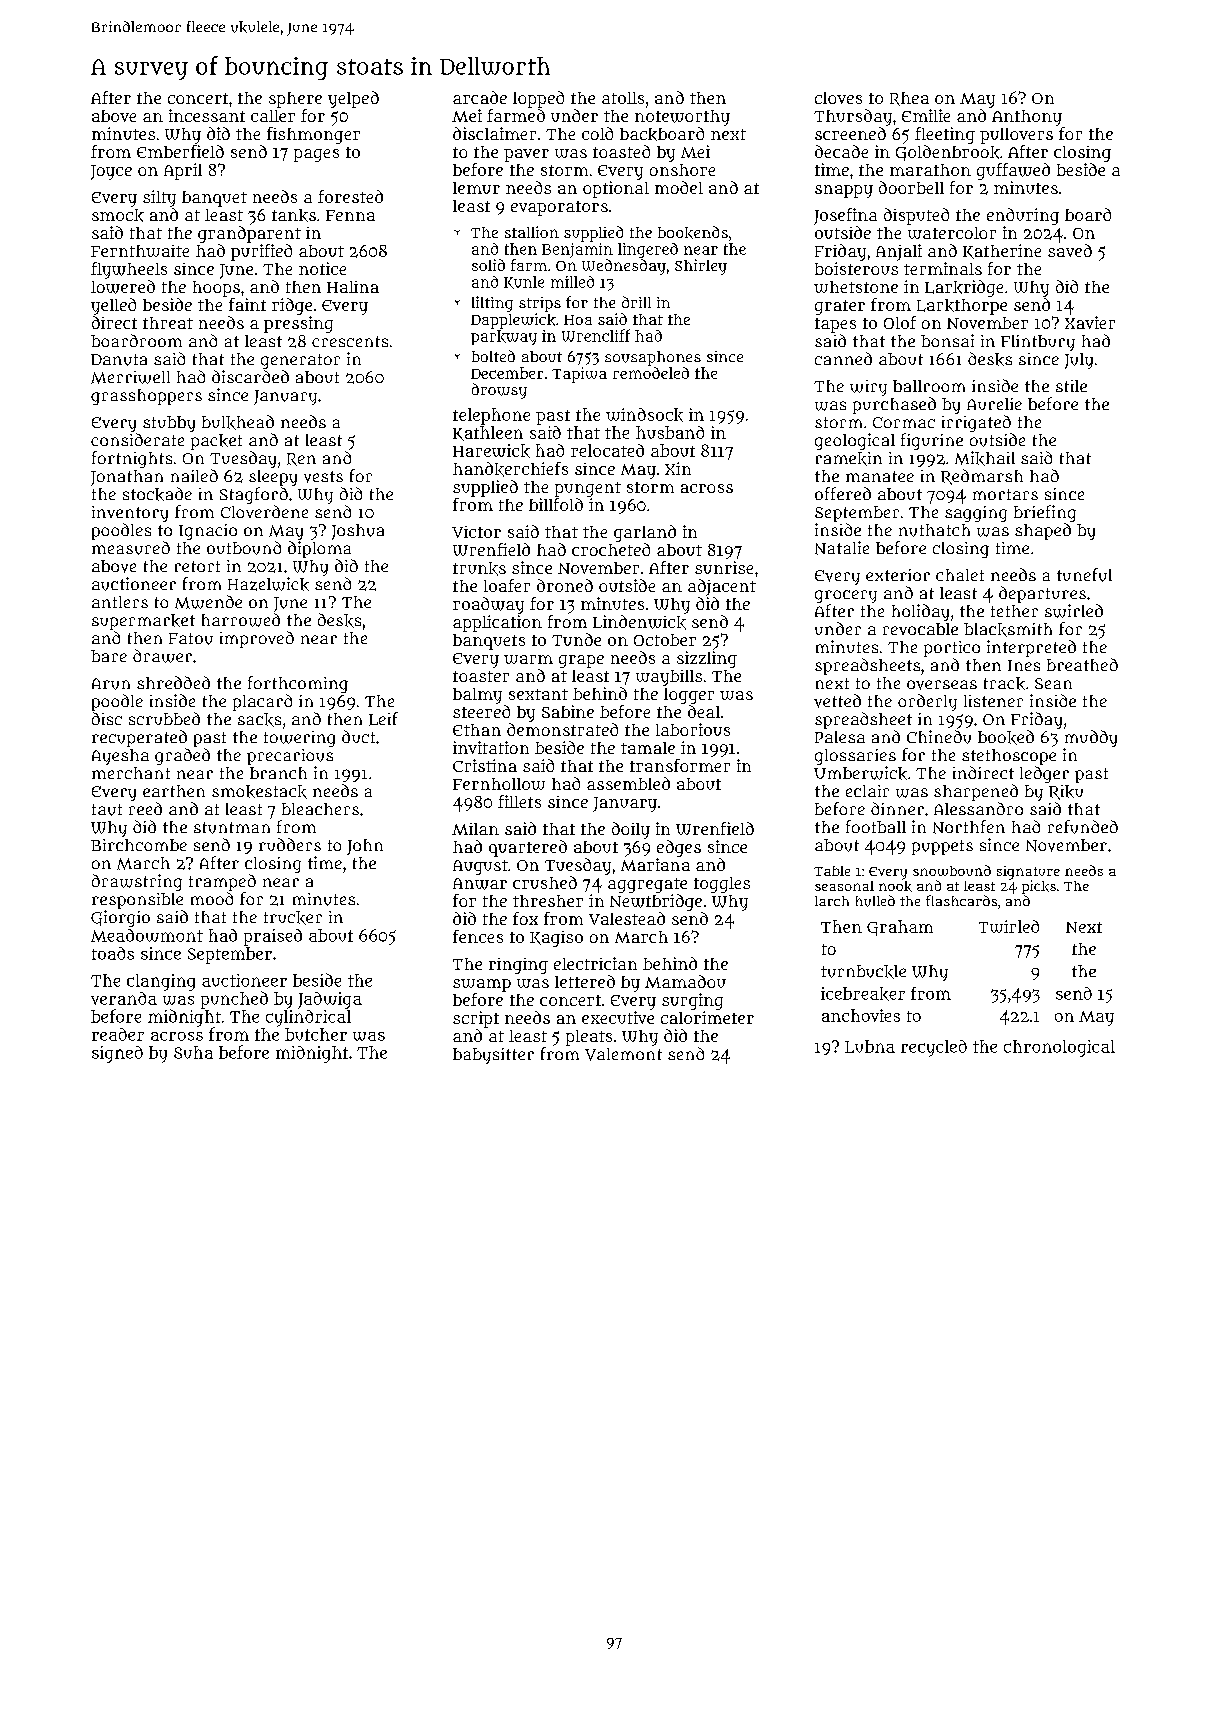 The width and height of the image is (1212, 1714). Describe the element at coordinates (538, 99) in the image. I see `lopped` at that location.
